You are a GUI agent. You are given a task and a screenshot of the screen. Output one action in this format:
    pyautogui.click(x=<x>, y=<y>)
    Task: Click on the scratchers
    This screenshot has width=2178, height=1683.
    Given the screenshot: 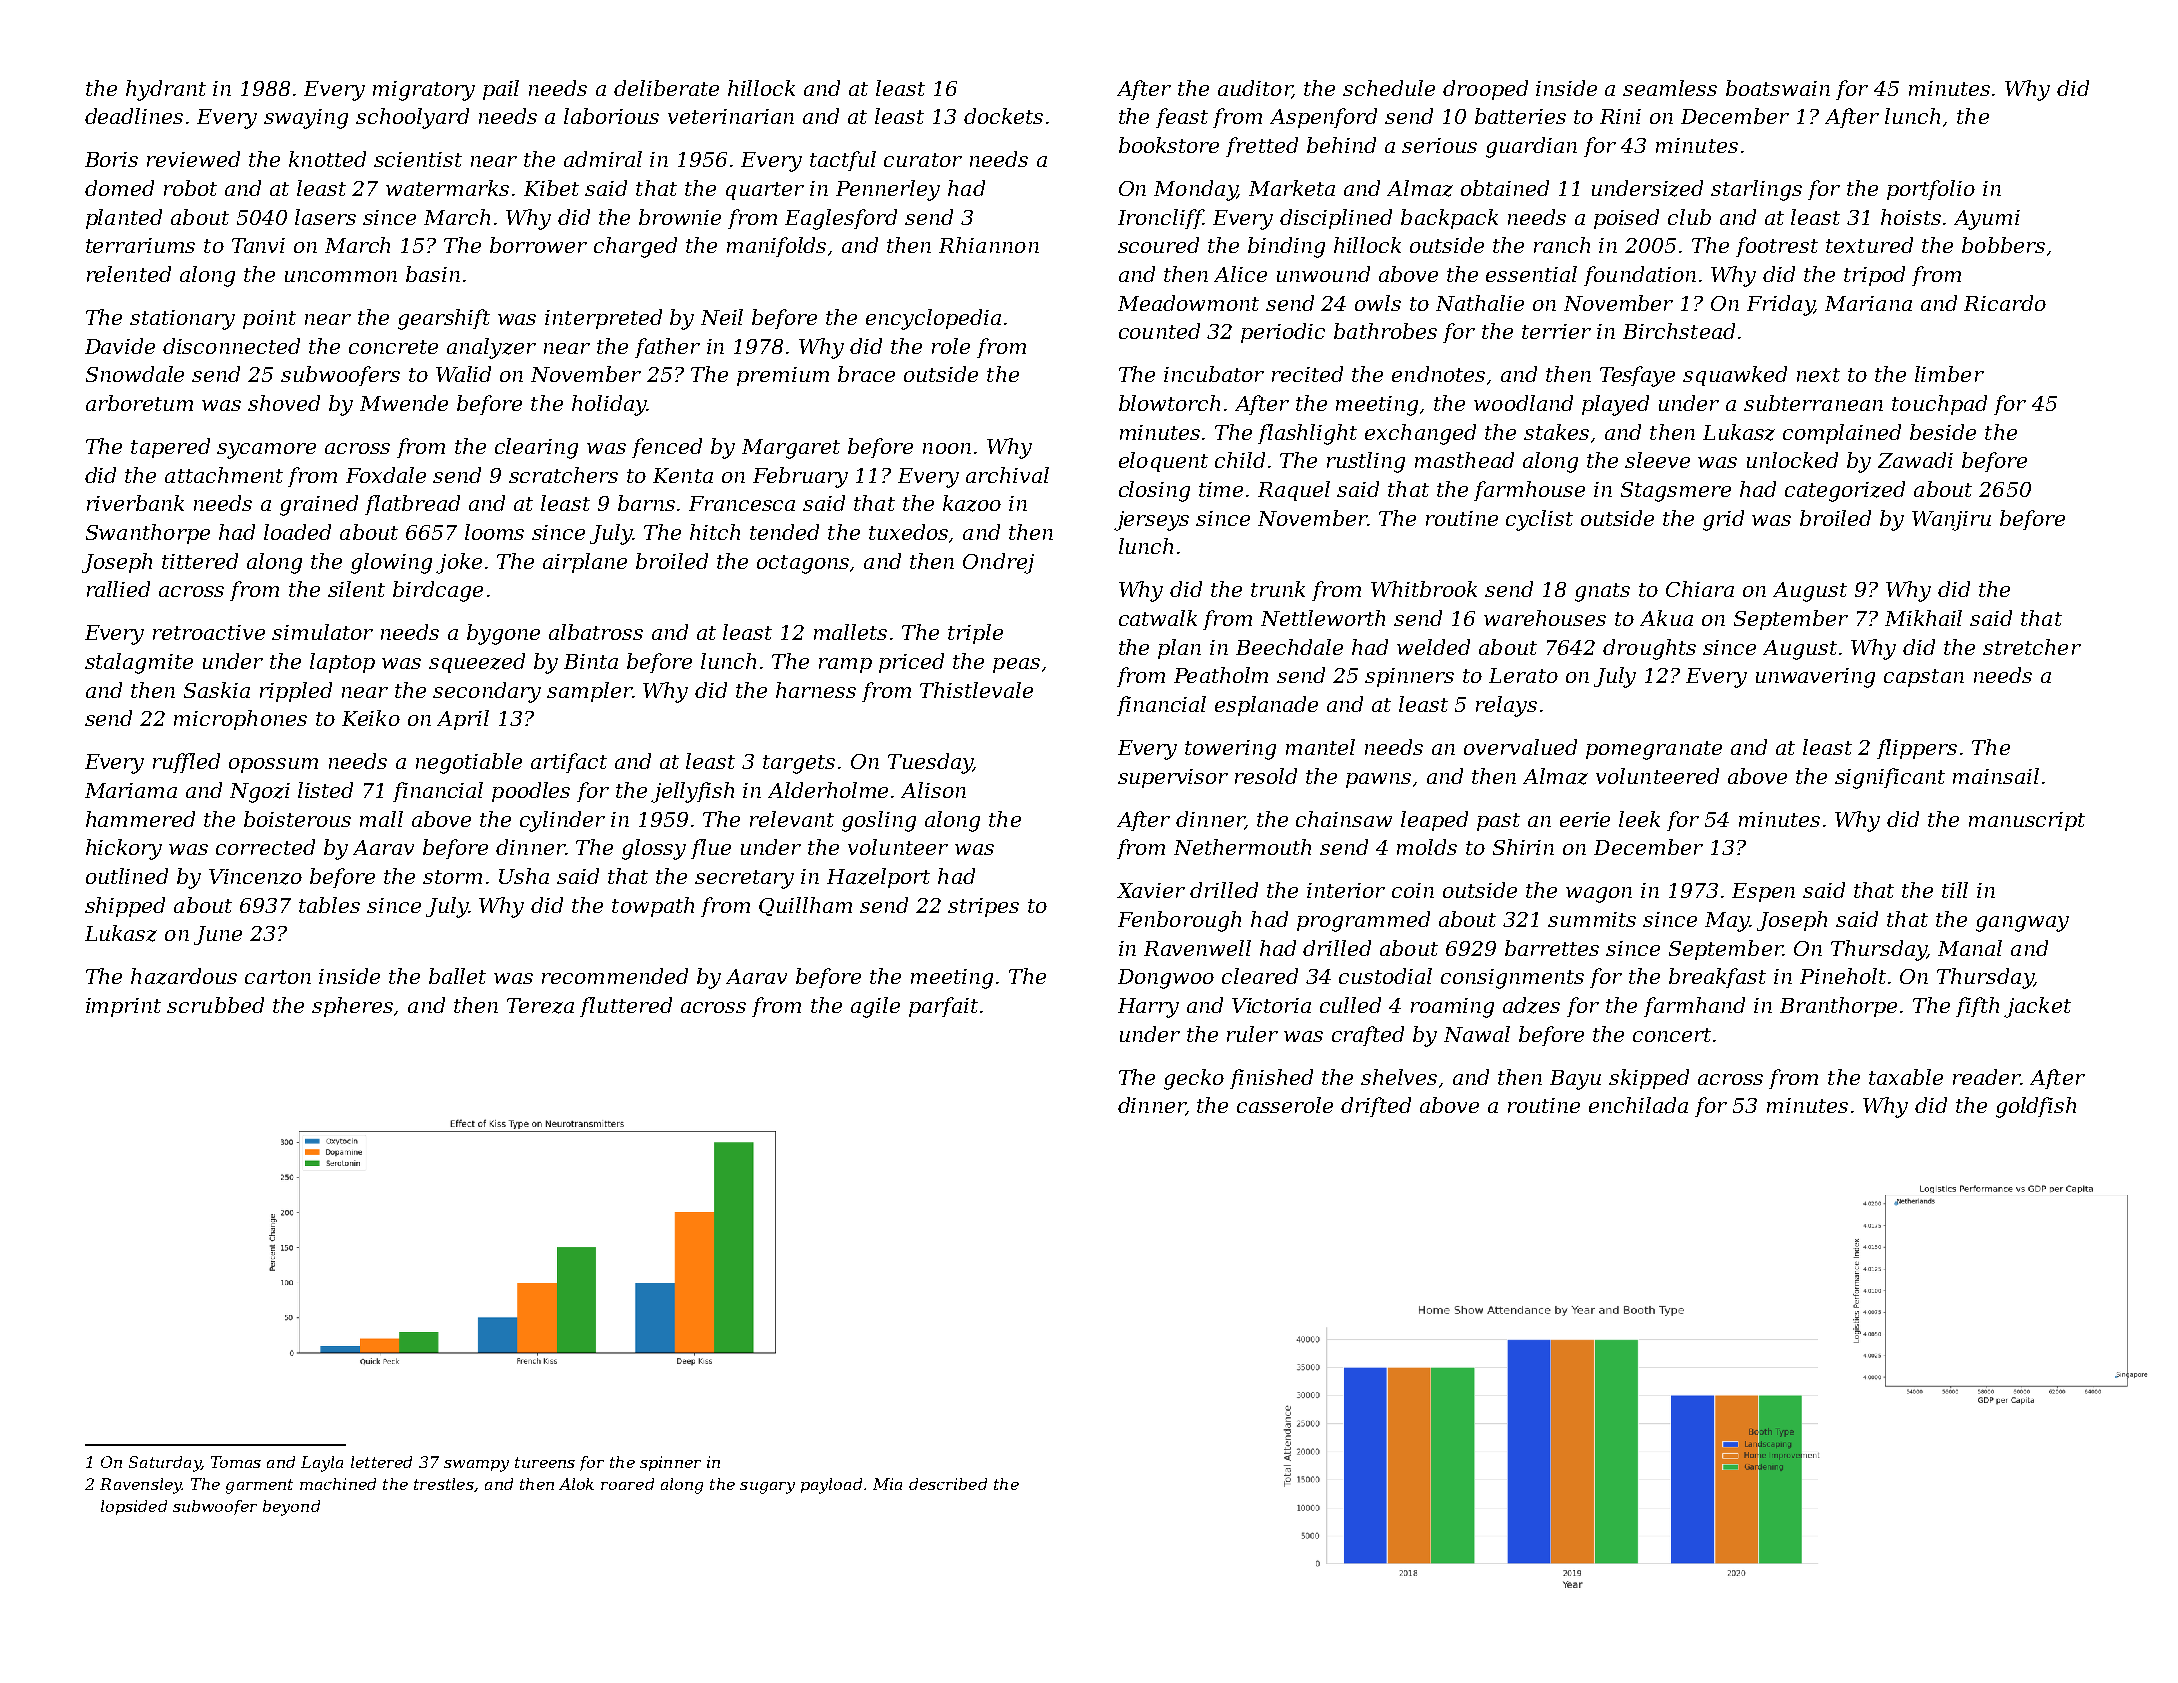 What is the action you would take?
    pyautogui.click(x=563, y=475)
